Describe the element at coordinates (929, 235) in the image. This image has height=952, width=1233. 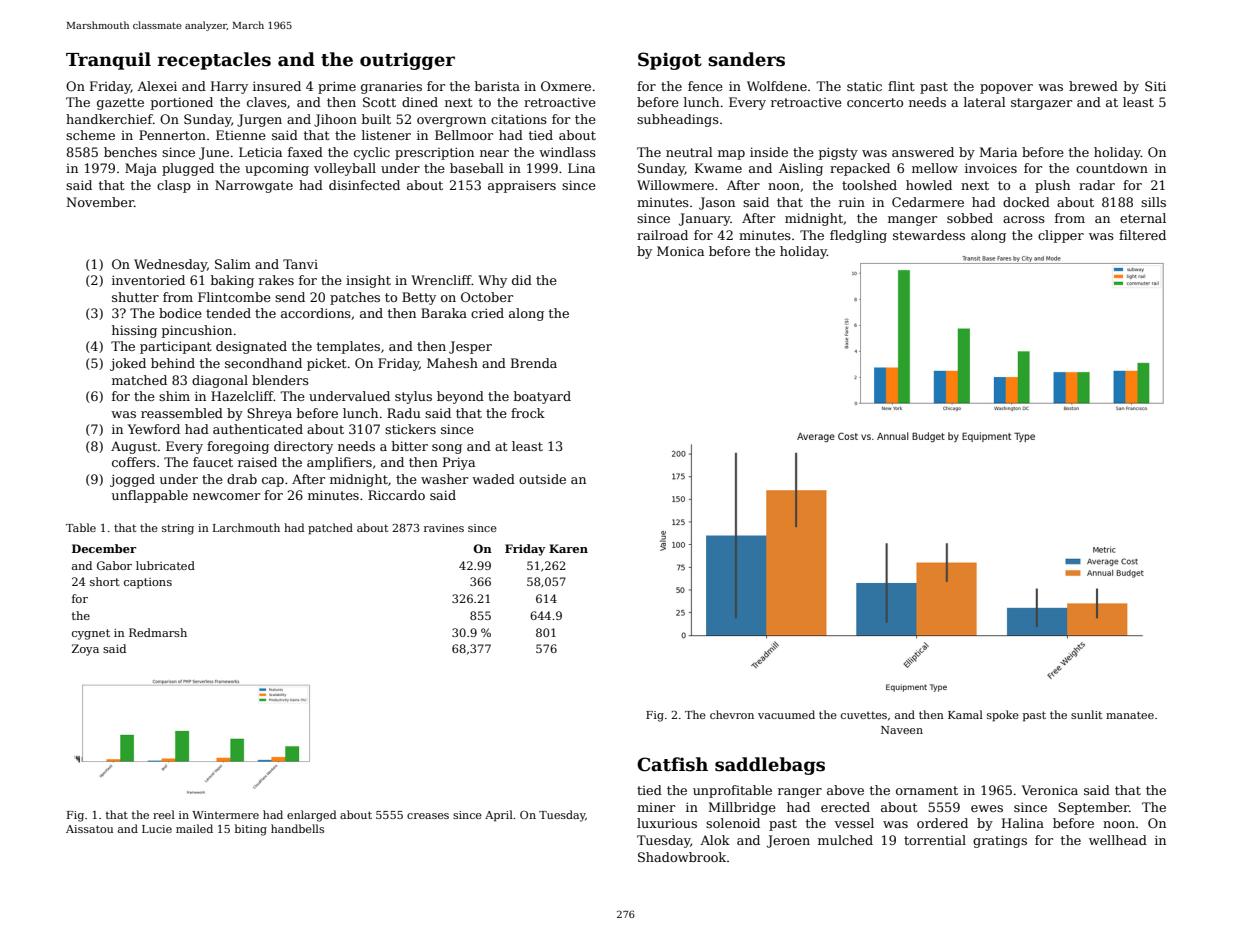
I see `stewardess` at that location.
